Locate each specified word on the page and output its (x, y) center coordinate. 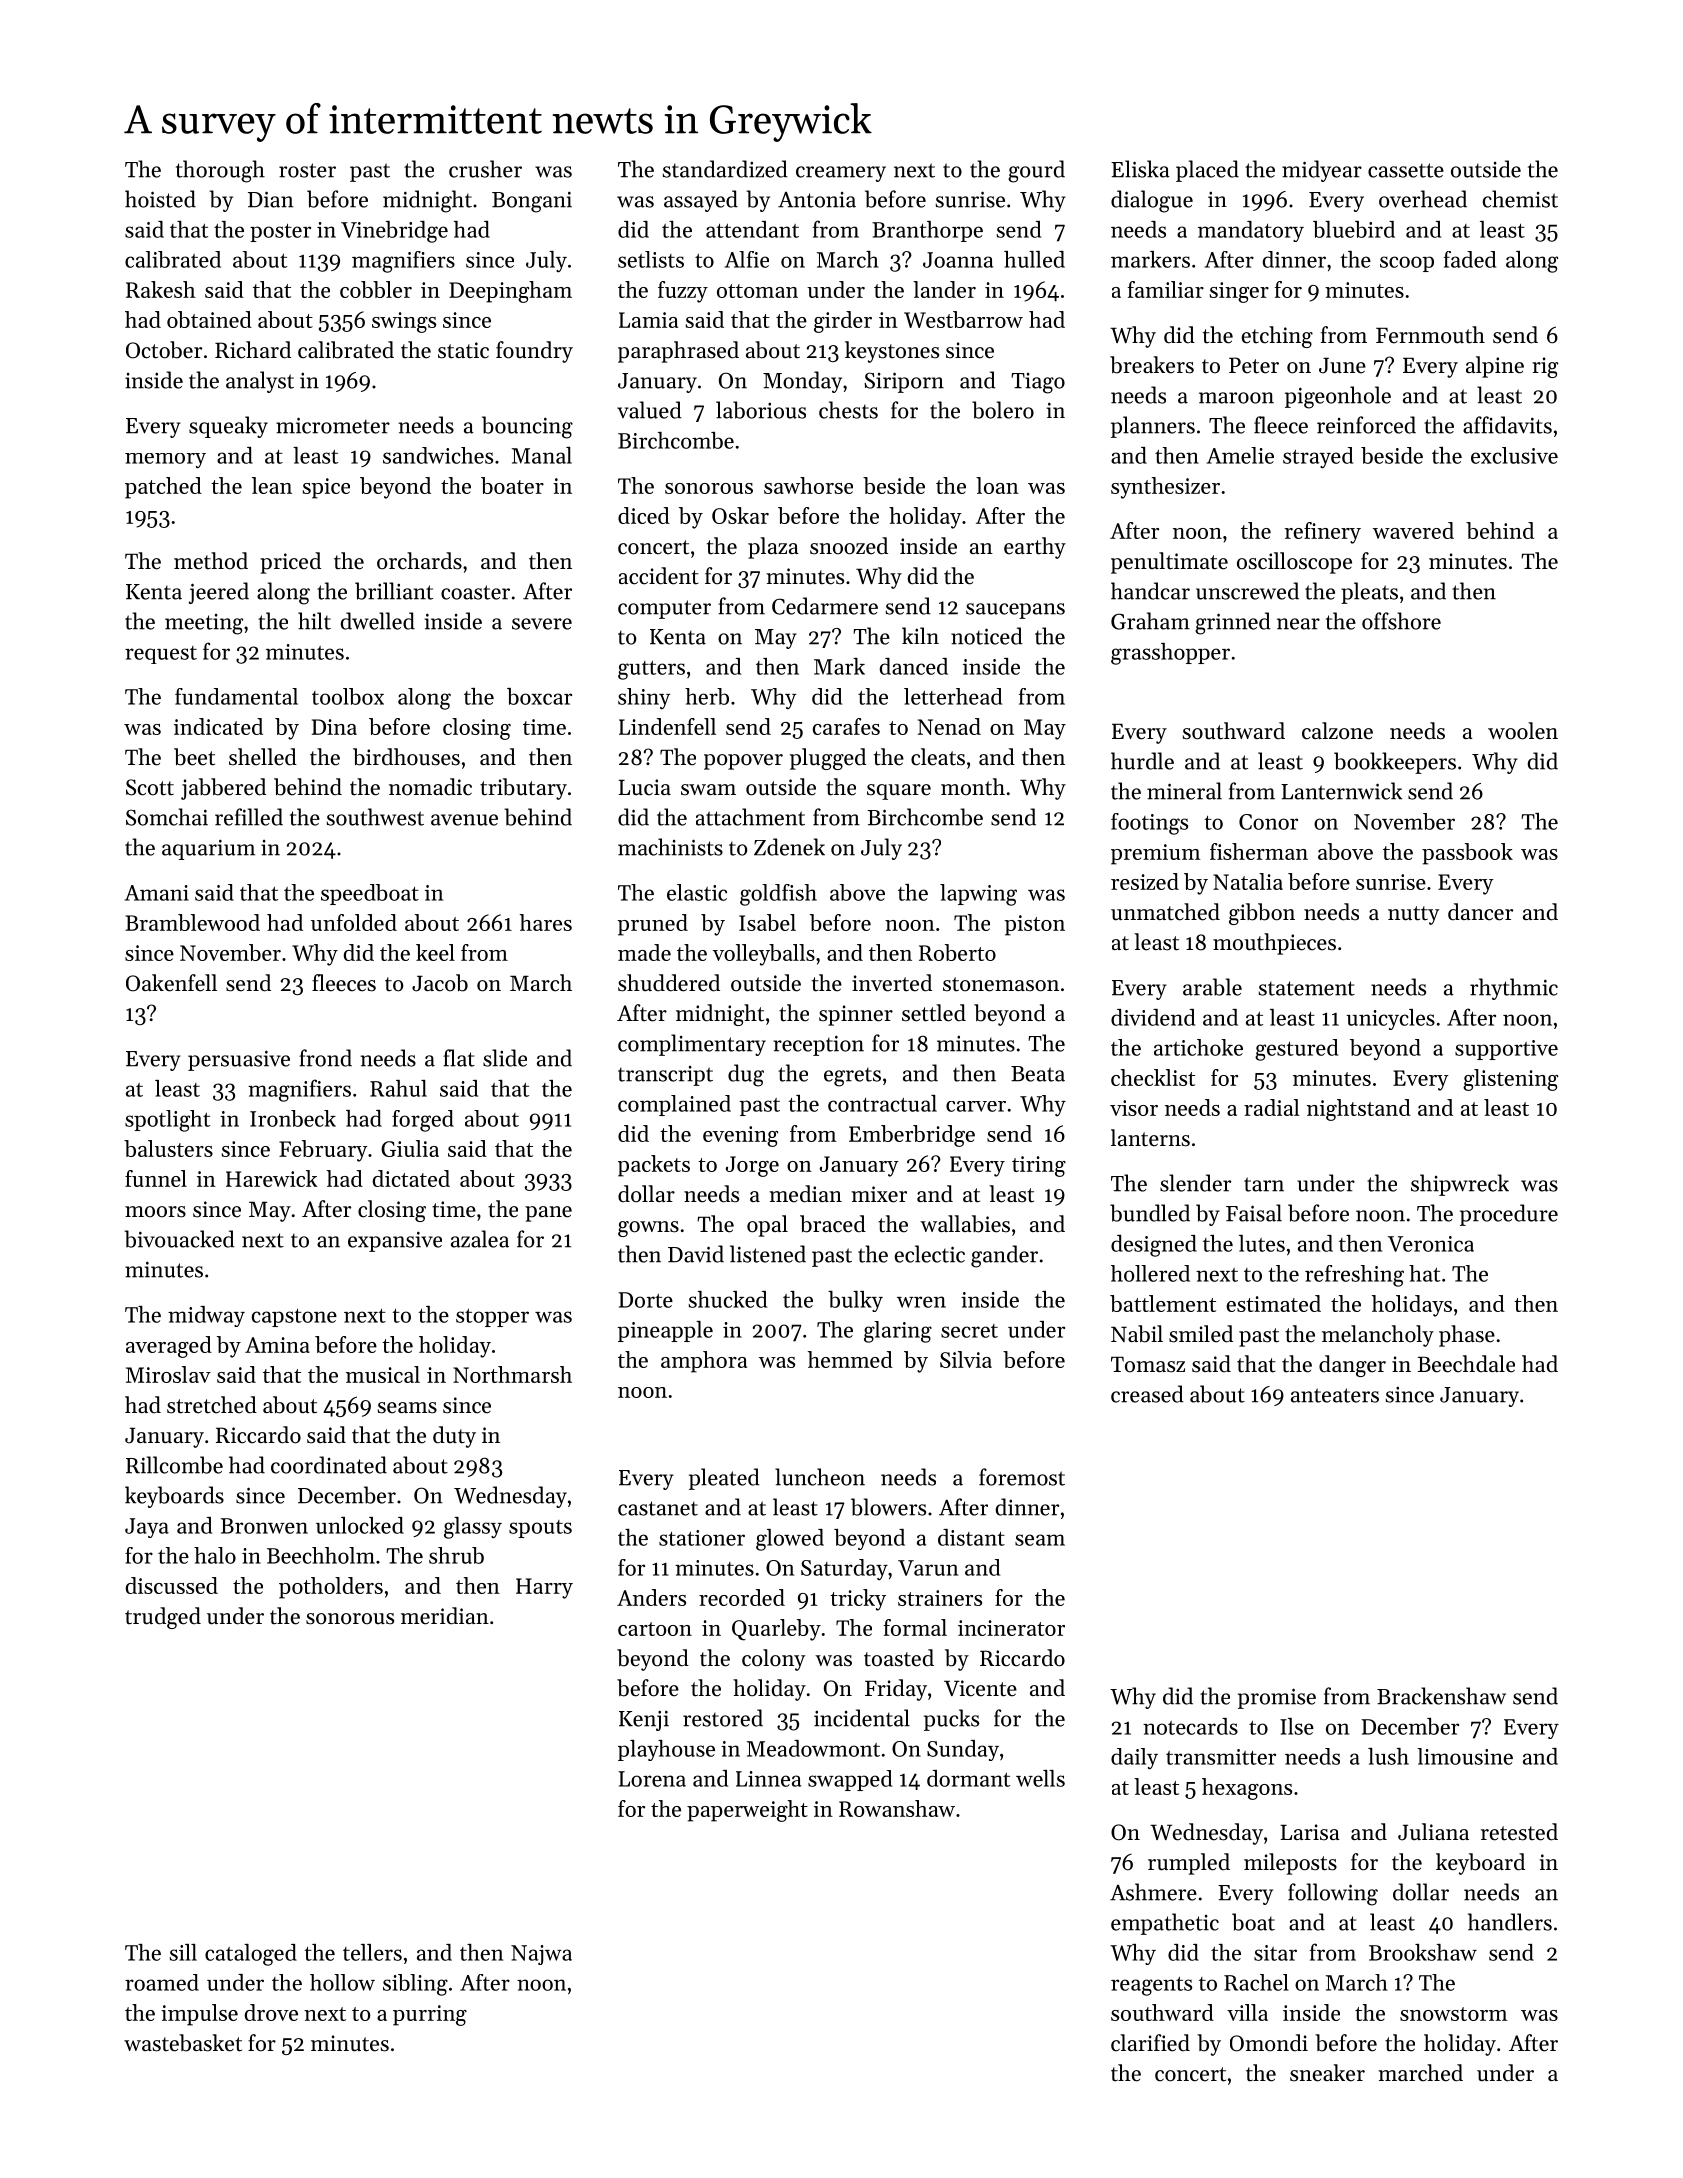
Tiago (1038, 383)
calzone (1337, 731)
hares (546, 922)
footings (1149, 824)
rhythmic (1514, 989)
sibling (415, 1985)
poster (280, 233)
